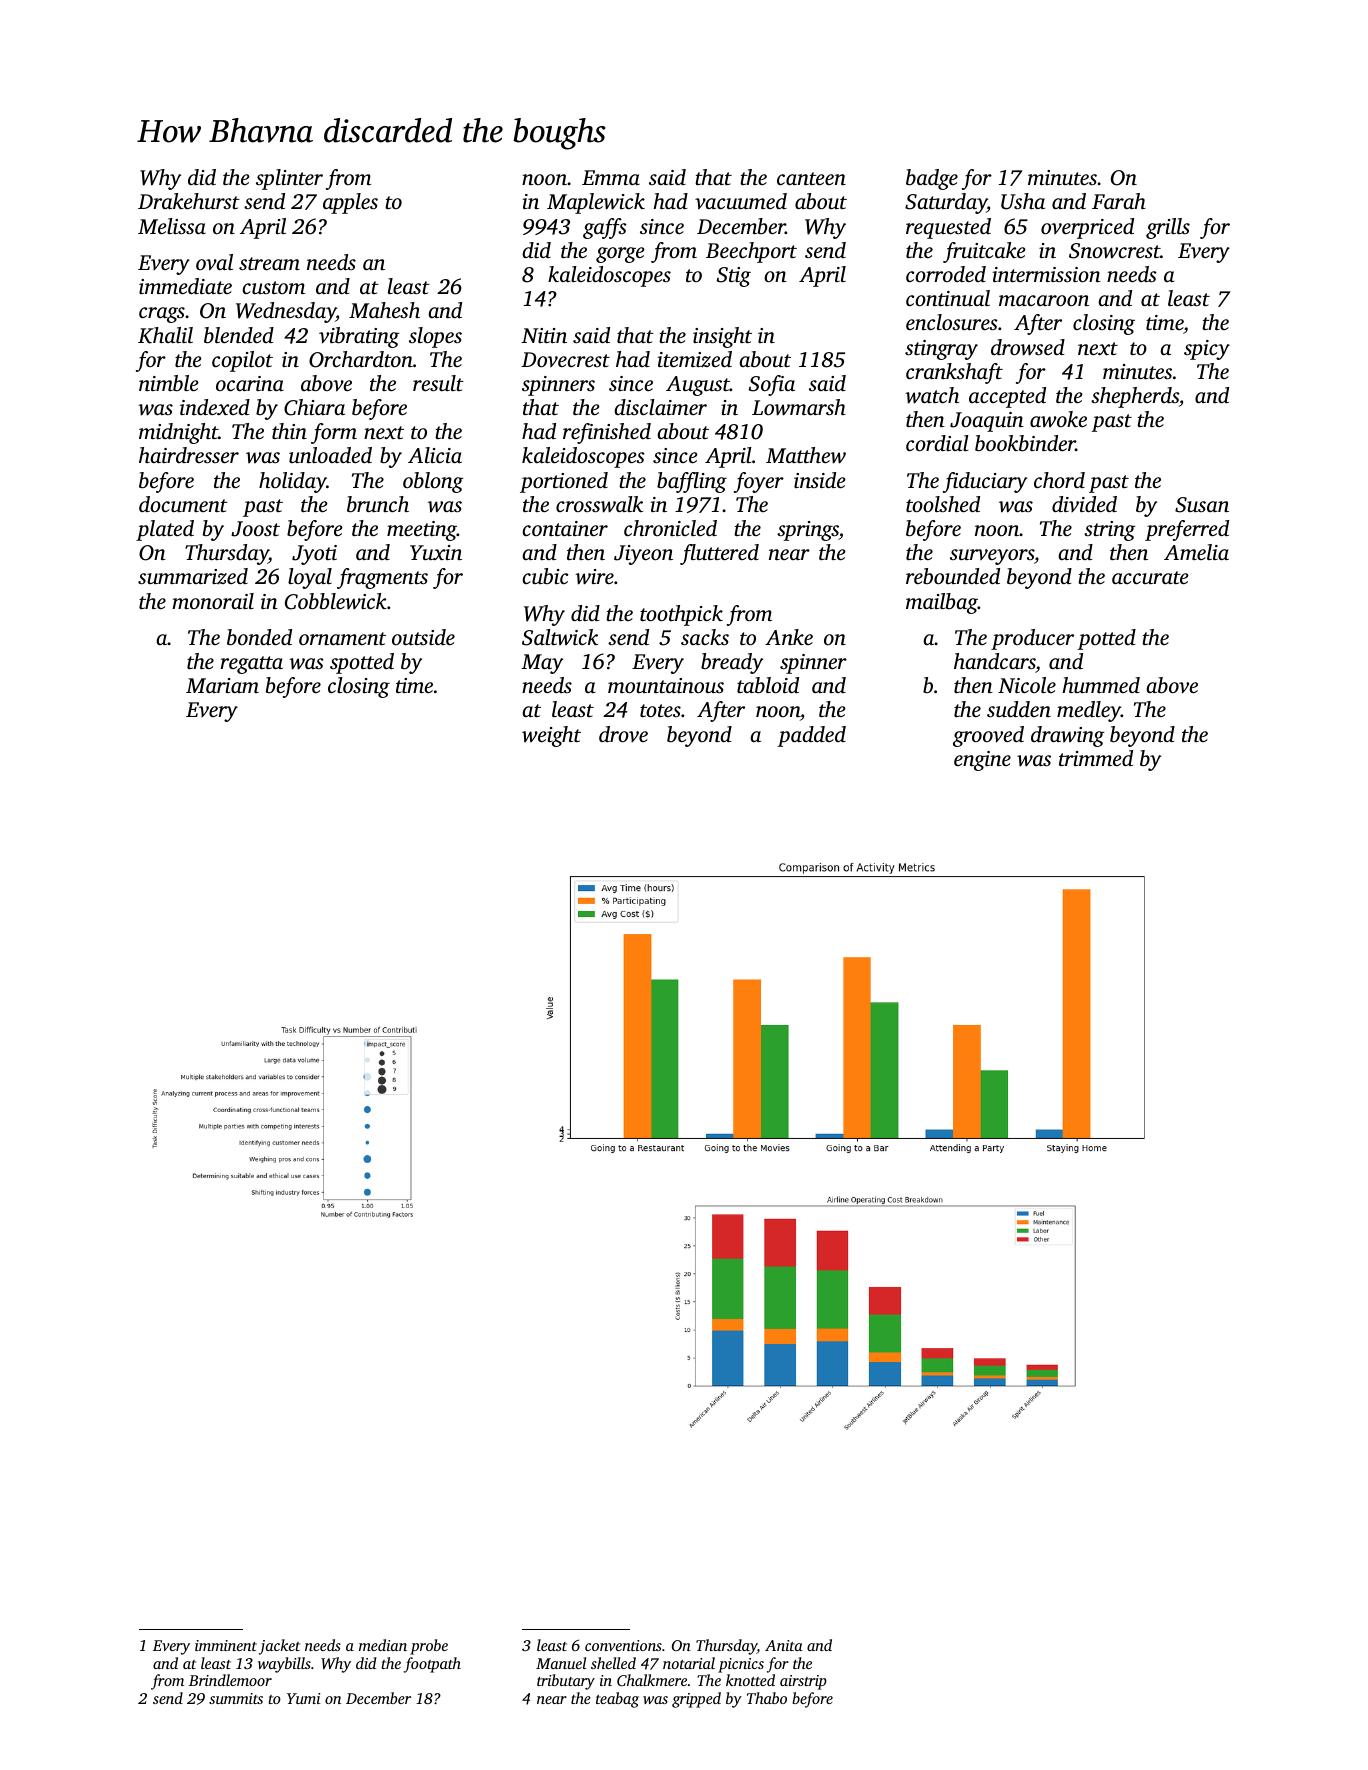 Image resolution: width=1368 pixels, height=1770 pixels. Describe the element at coordinates (1068, 736) in the document. I see `drawing` at that location.
